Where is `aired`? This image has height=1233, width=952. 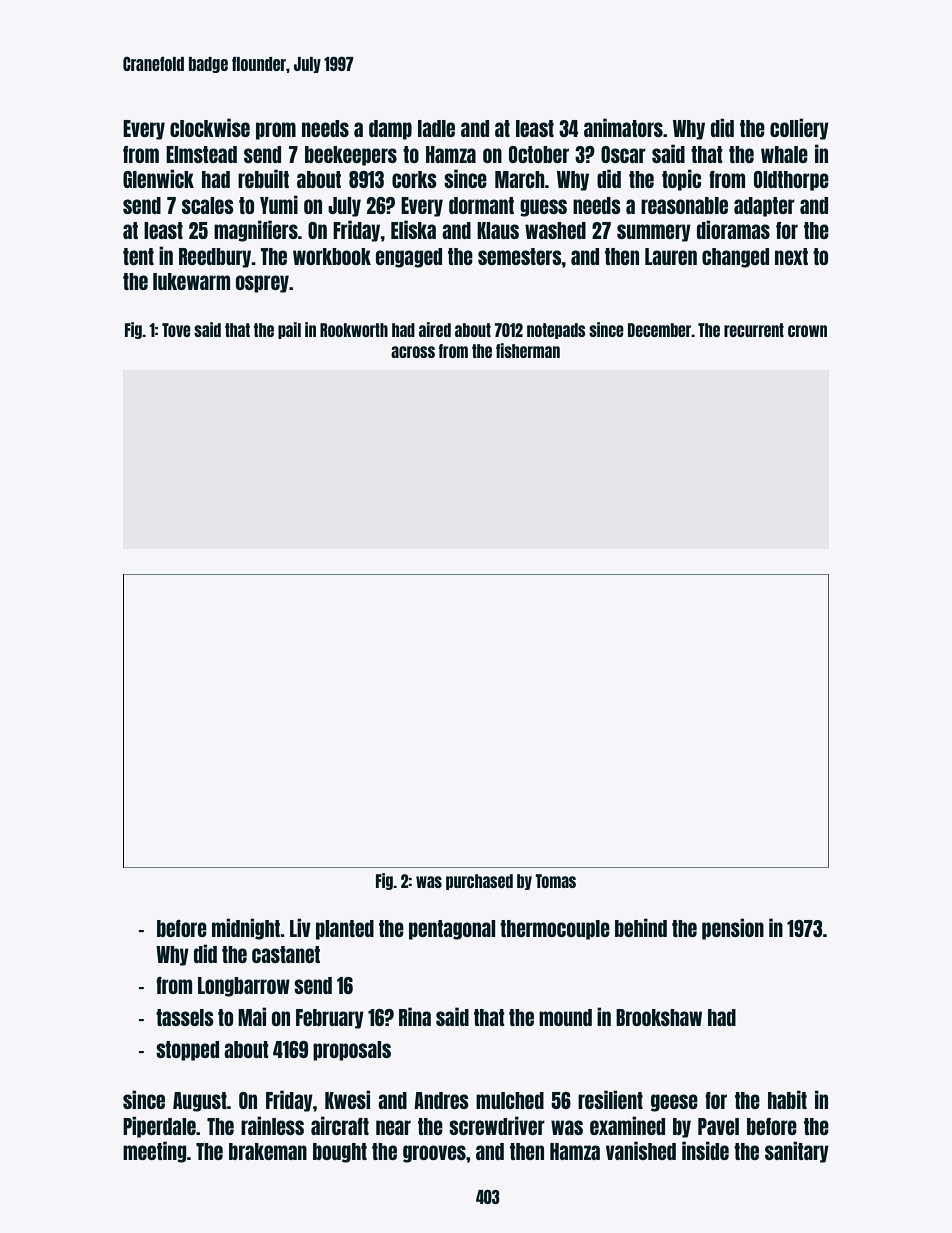 aired is located at coordinates (435, 329).
